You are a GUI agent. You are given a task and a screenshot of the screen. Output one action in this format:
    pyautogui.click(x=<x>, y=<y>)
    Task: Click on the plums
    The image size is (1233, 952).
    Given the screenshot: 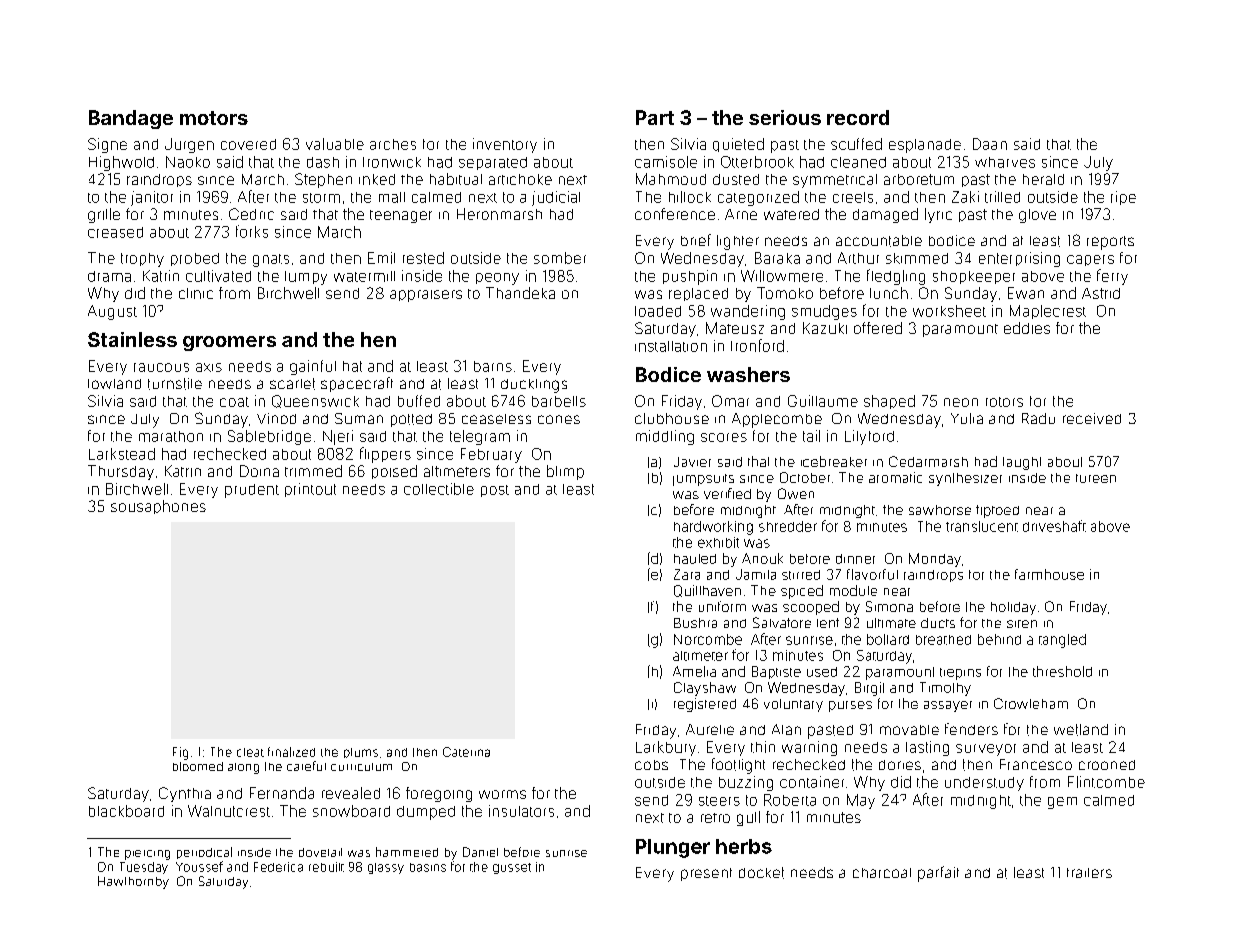 What is the action you would take?
    pyautogui.click(x=361, y=753)
